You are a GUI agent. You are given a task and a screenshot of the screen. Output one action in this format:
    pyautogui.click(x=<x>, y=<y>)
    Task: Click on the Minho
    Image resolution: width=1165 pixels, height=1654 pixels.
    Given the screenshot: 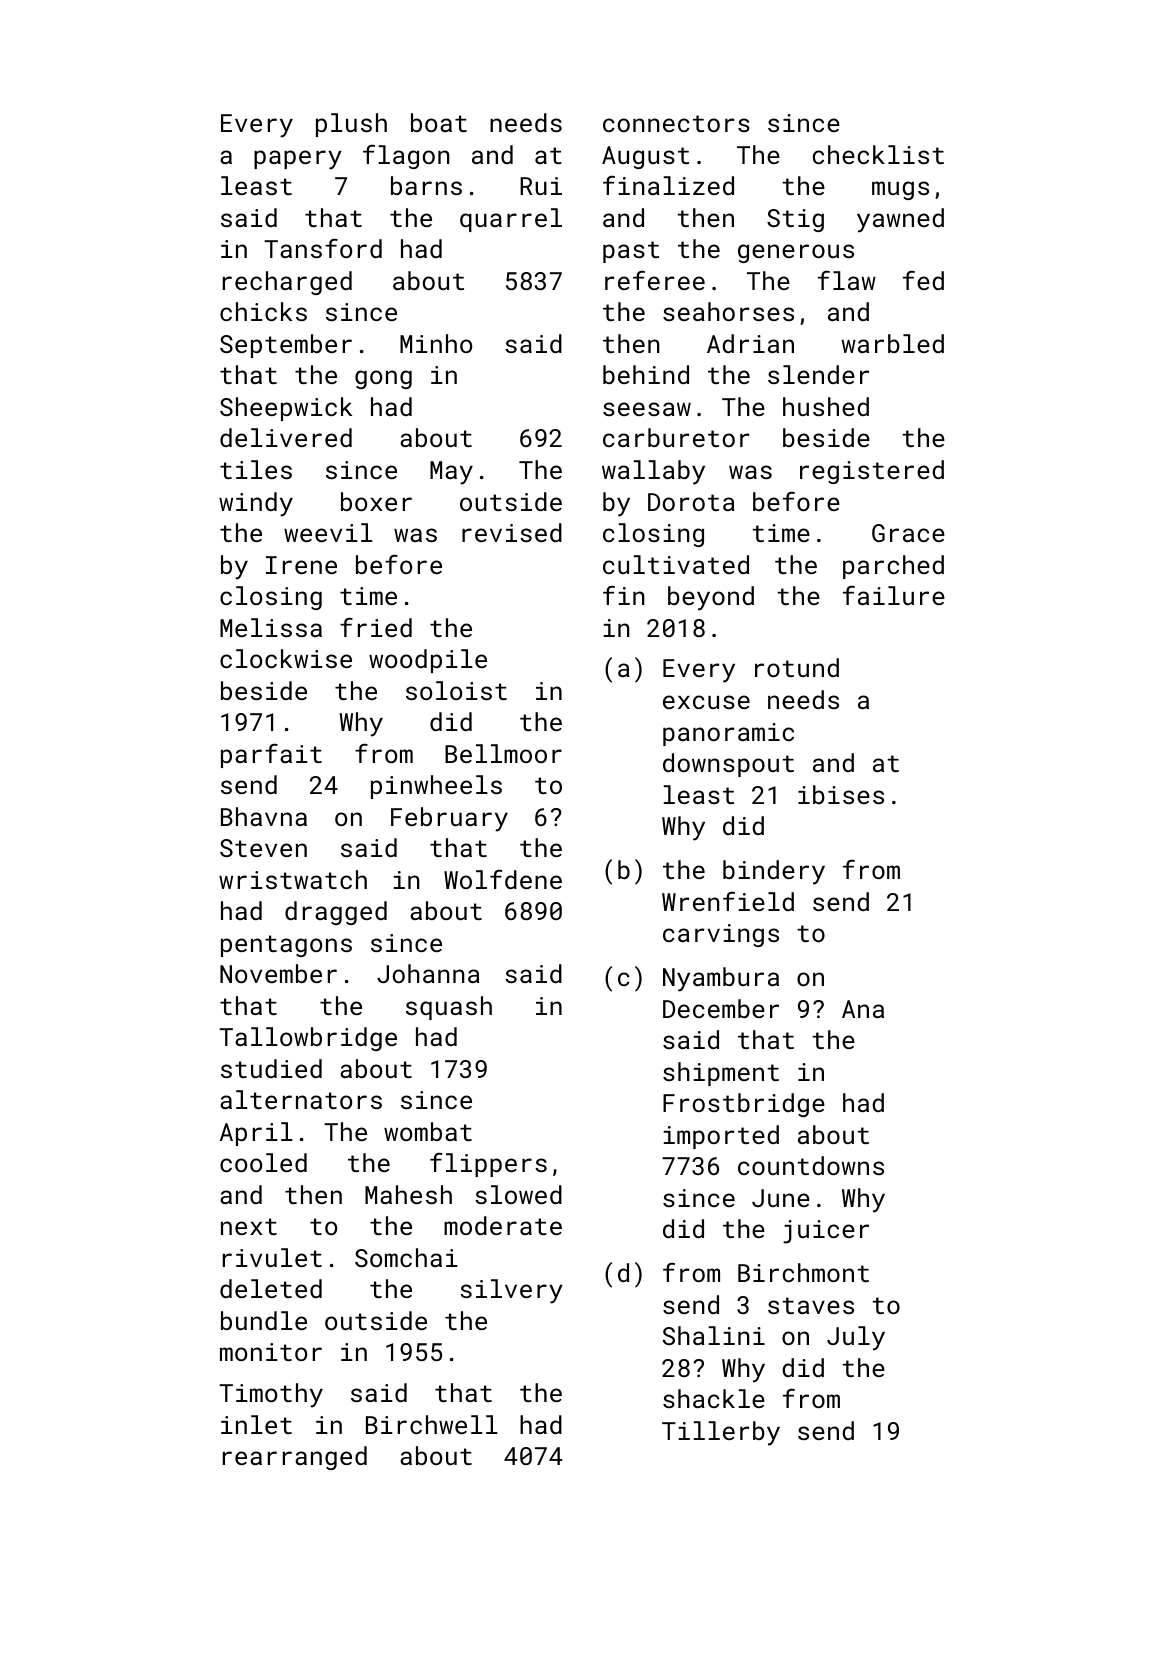 What is the action you would take?
    pyautogui.click(x=436, y=343)
